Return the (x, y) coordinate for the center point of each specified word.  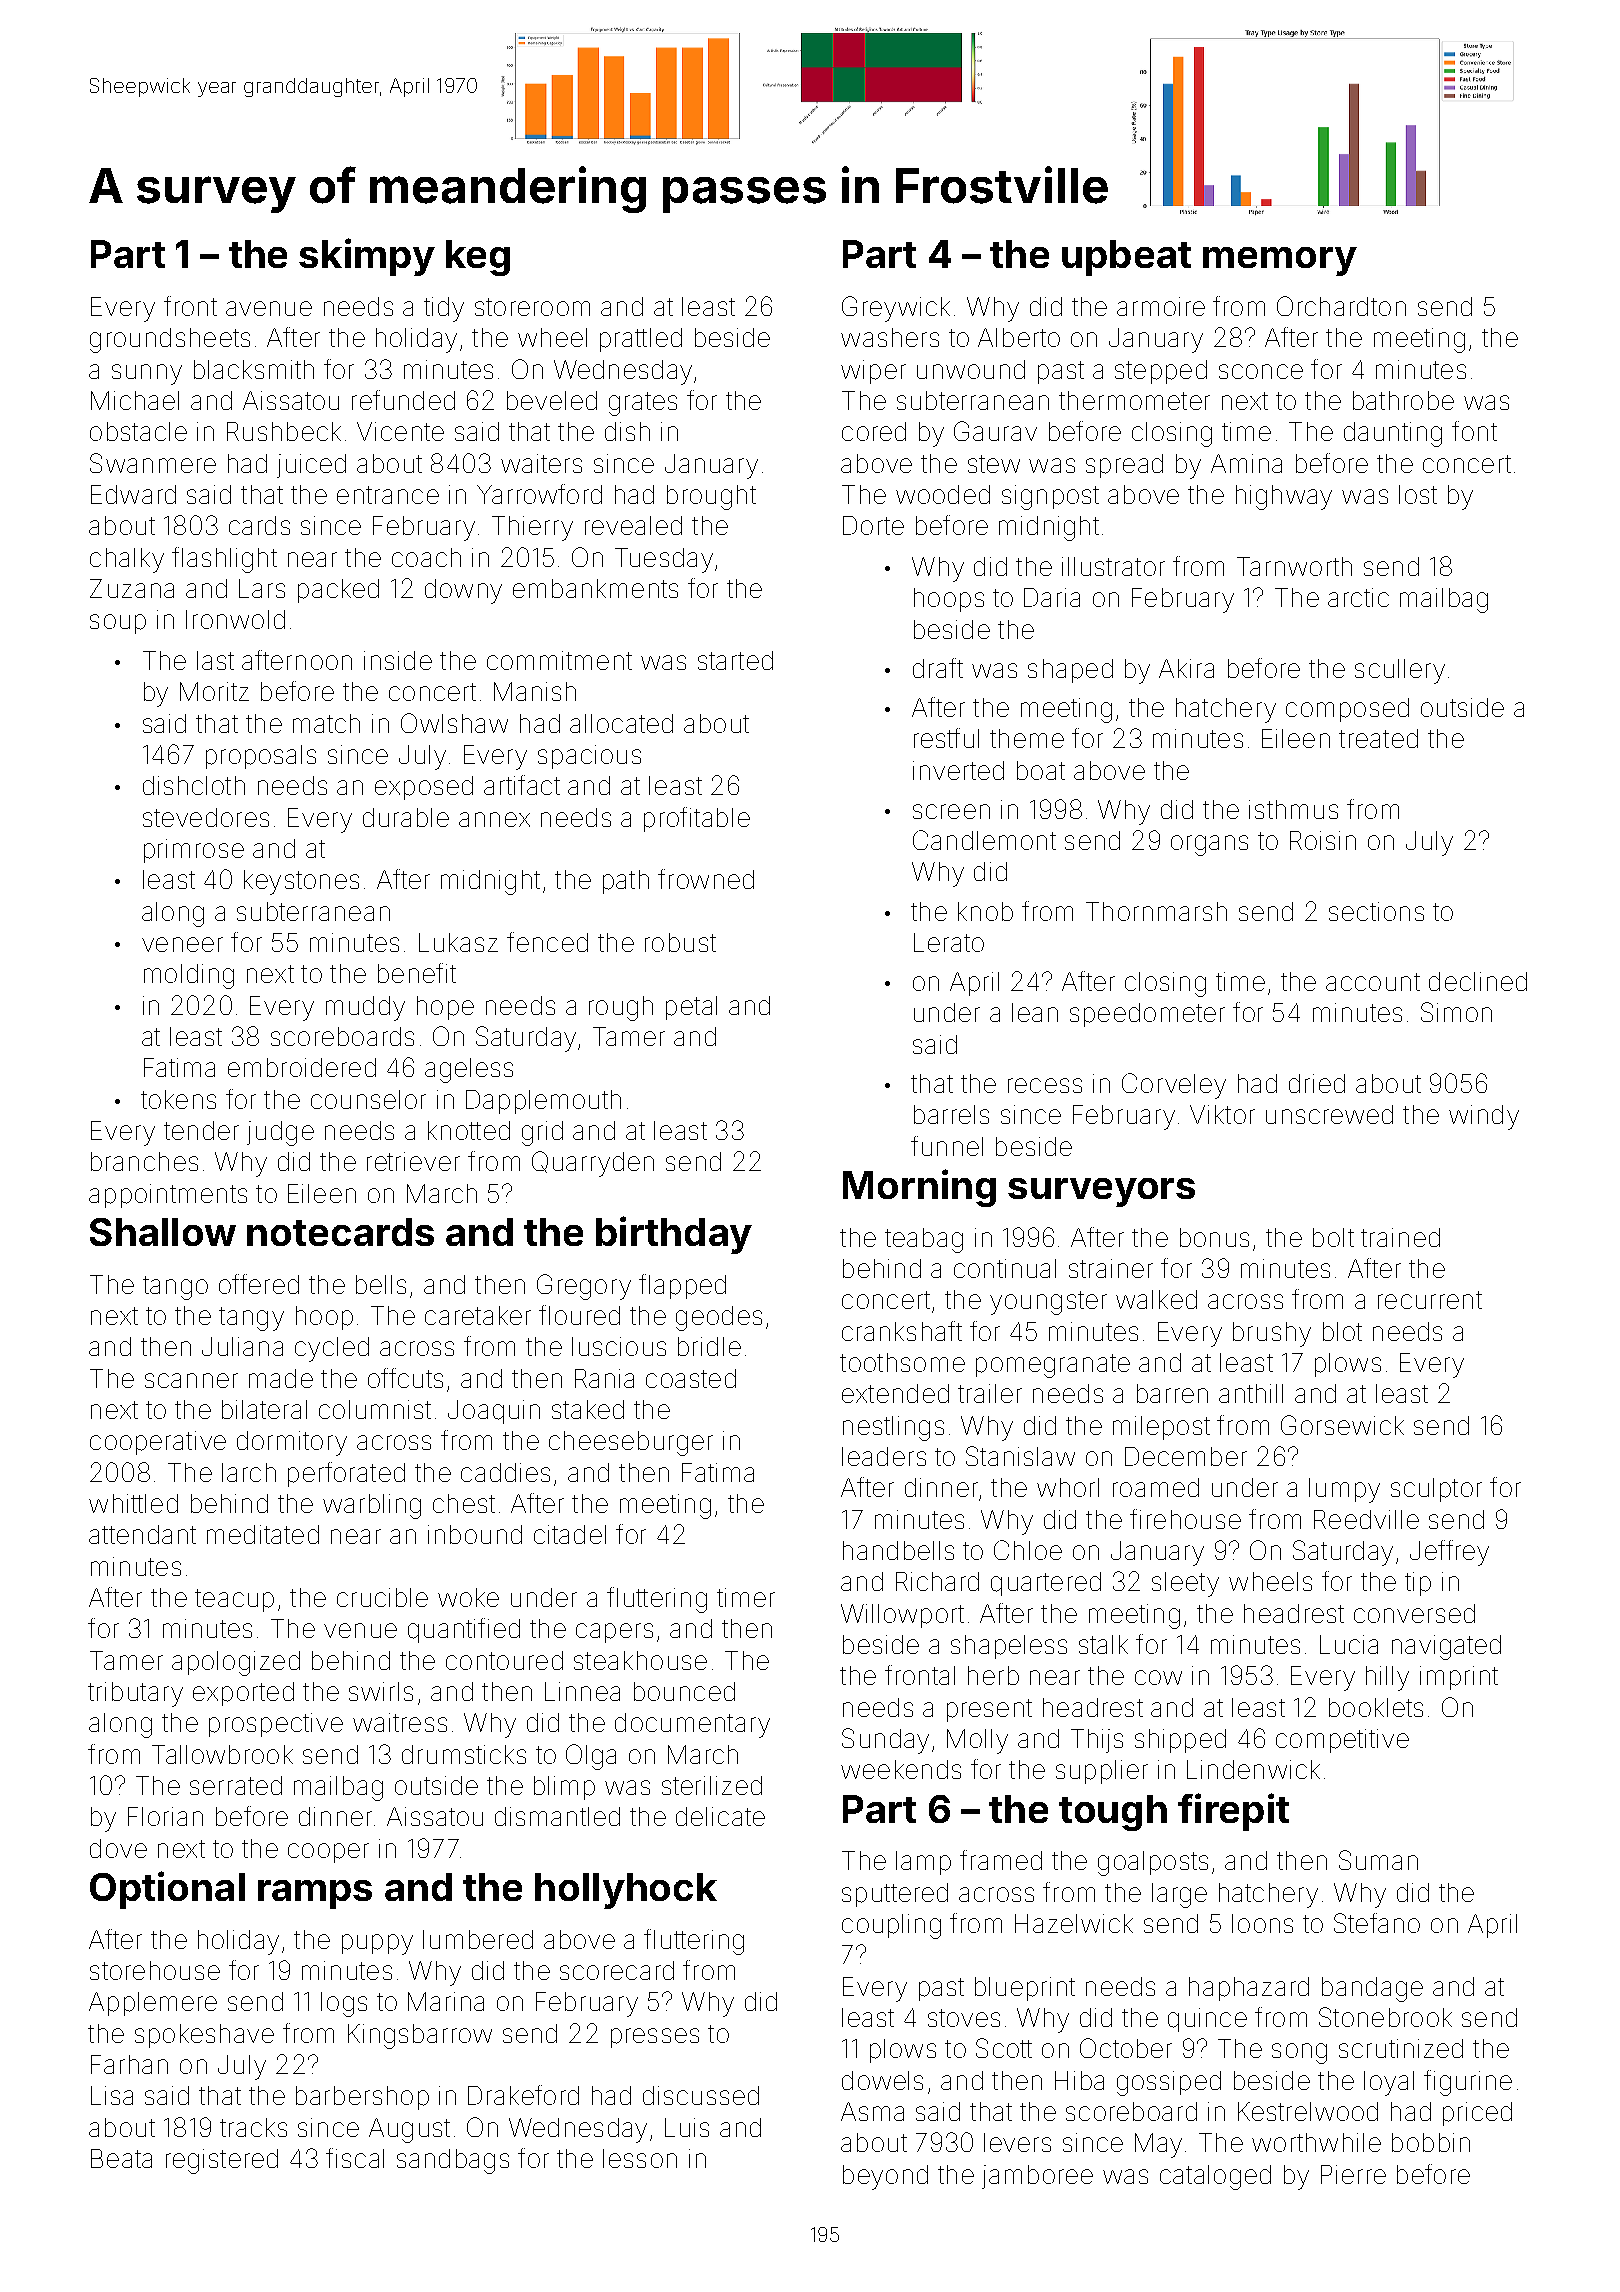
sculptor (1436, 1490)
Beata (121, 2158)
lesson (640, 2158)
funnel (947, 1146)
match (326, 723)
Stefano (1377, 1923)
